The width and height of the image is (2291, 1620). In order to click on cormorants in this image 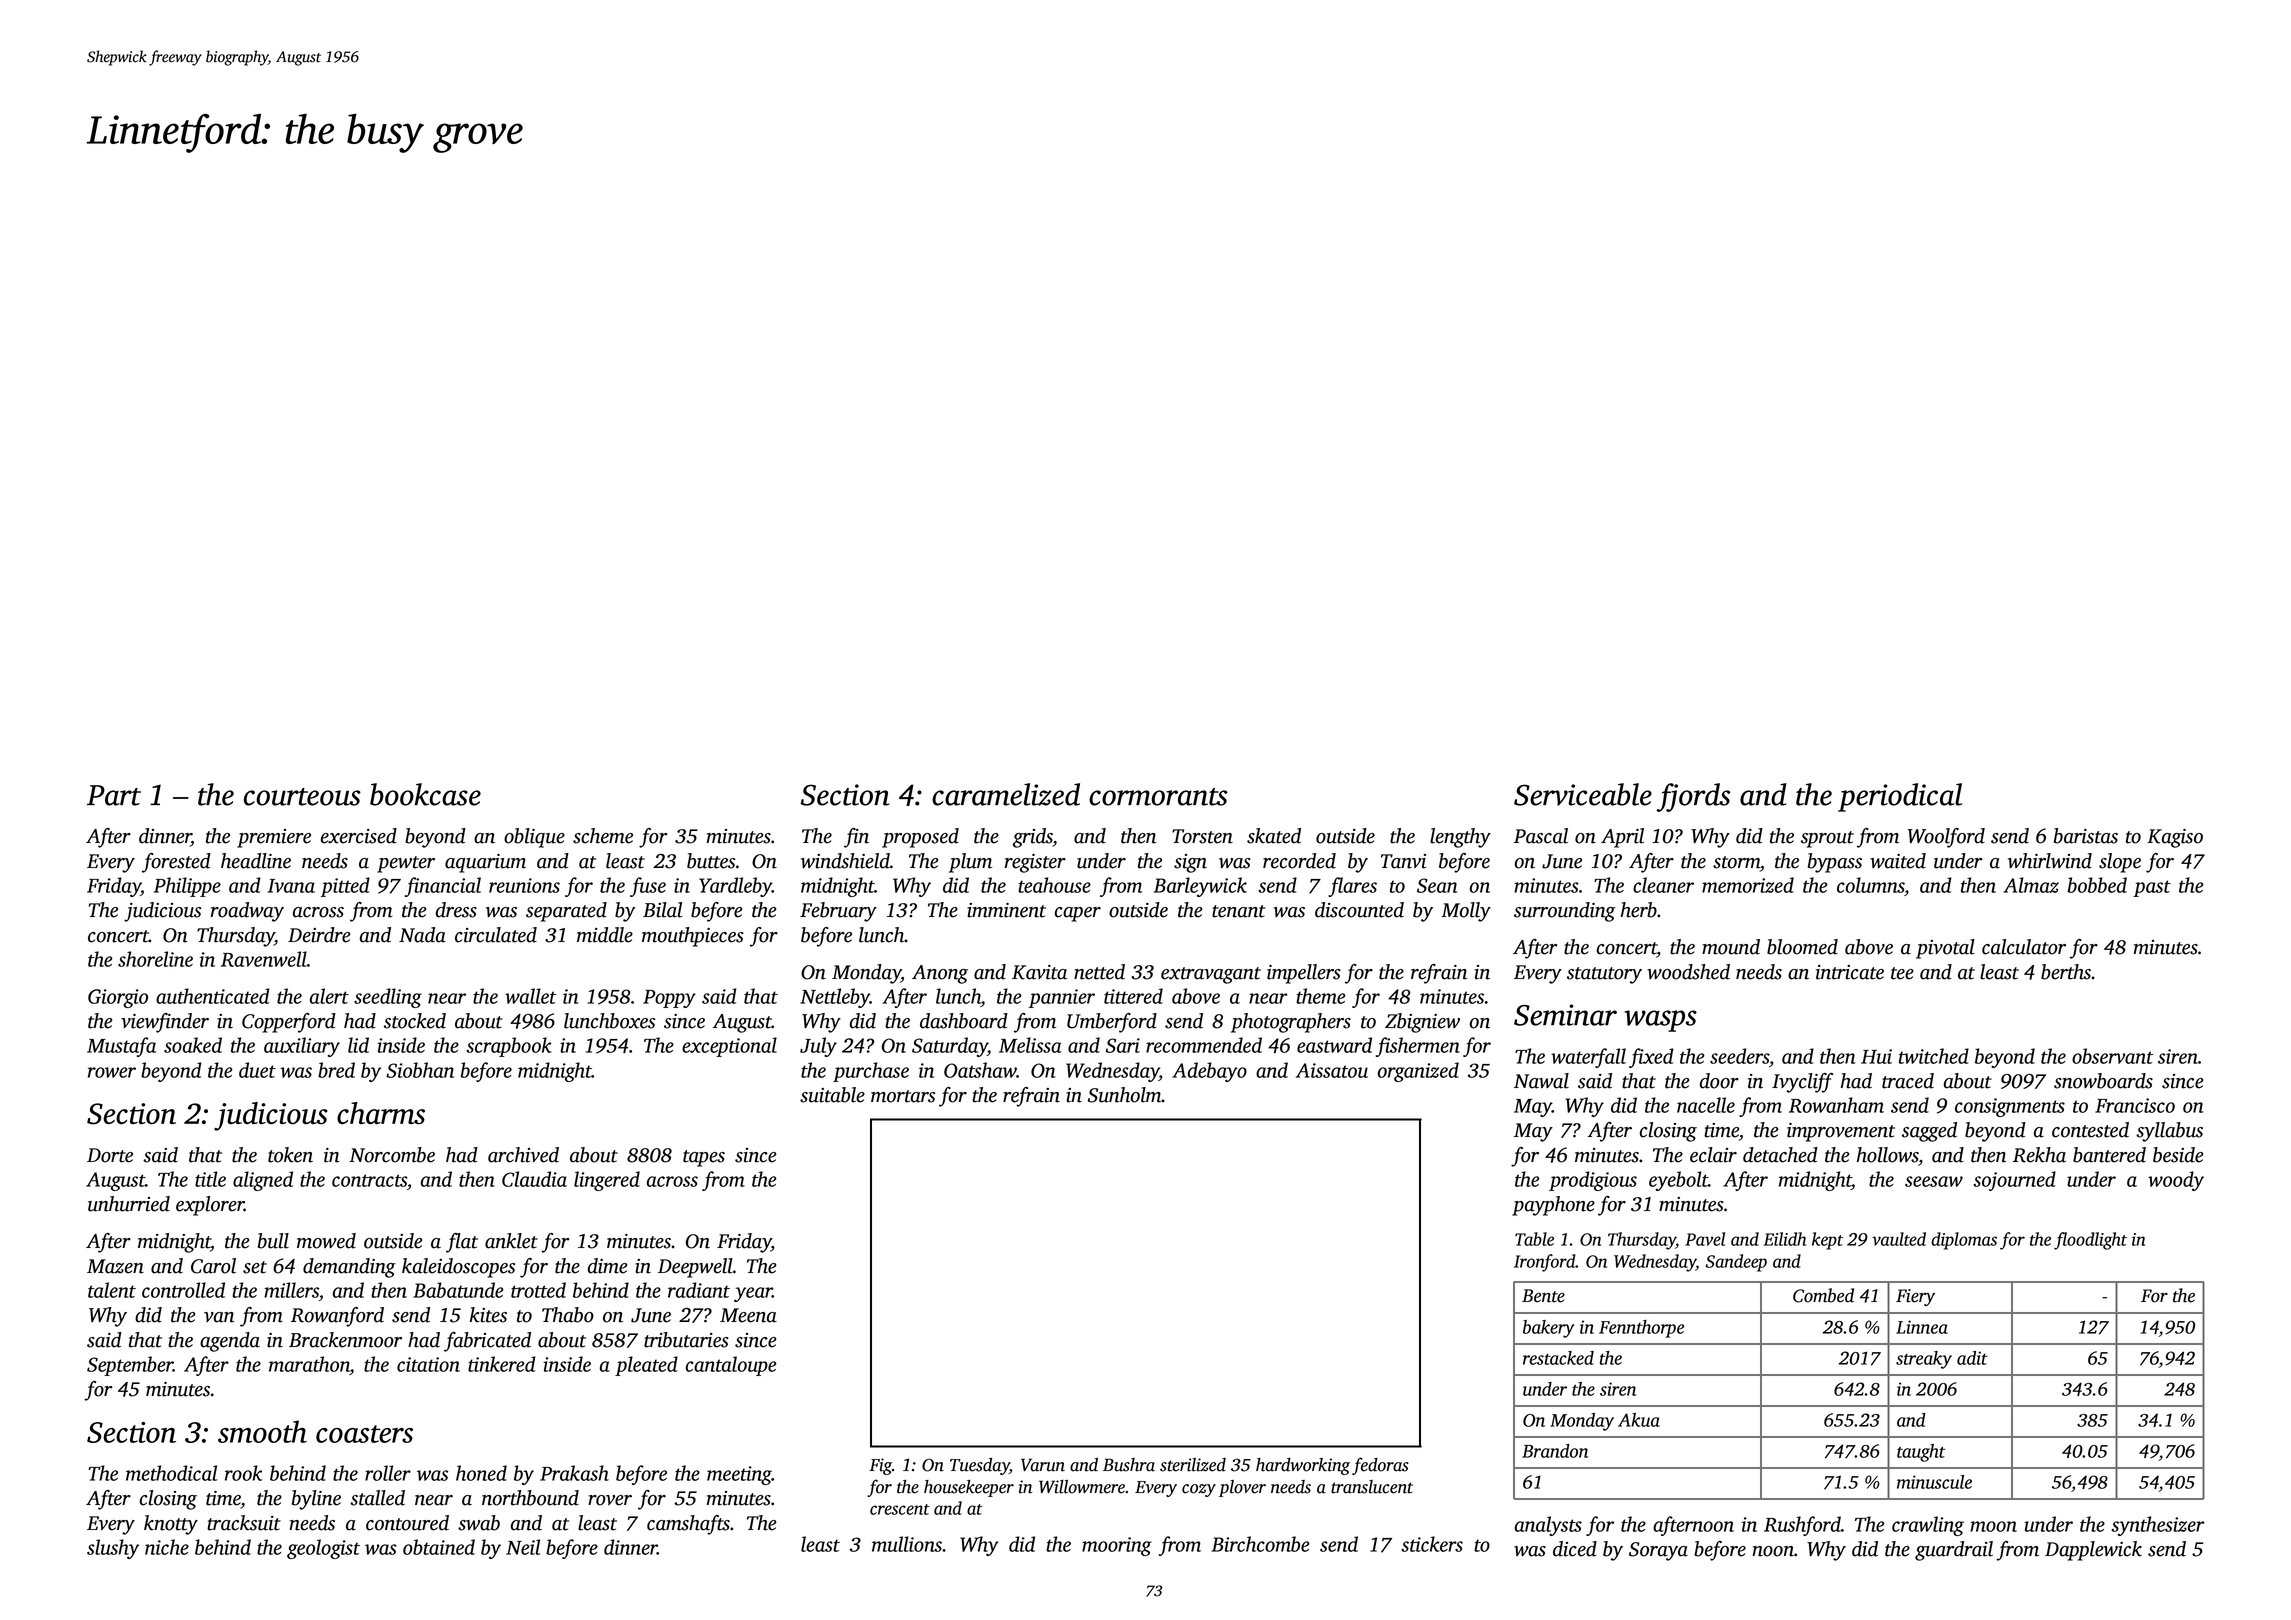, I will do `click(1158, 797)`.
